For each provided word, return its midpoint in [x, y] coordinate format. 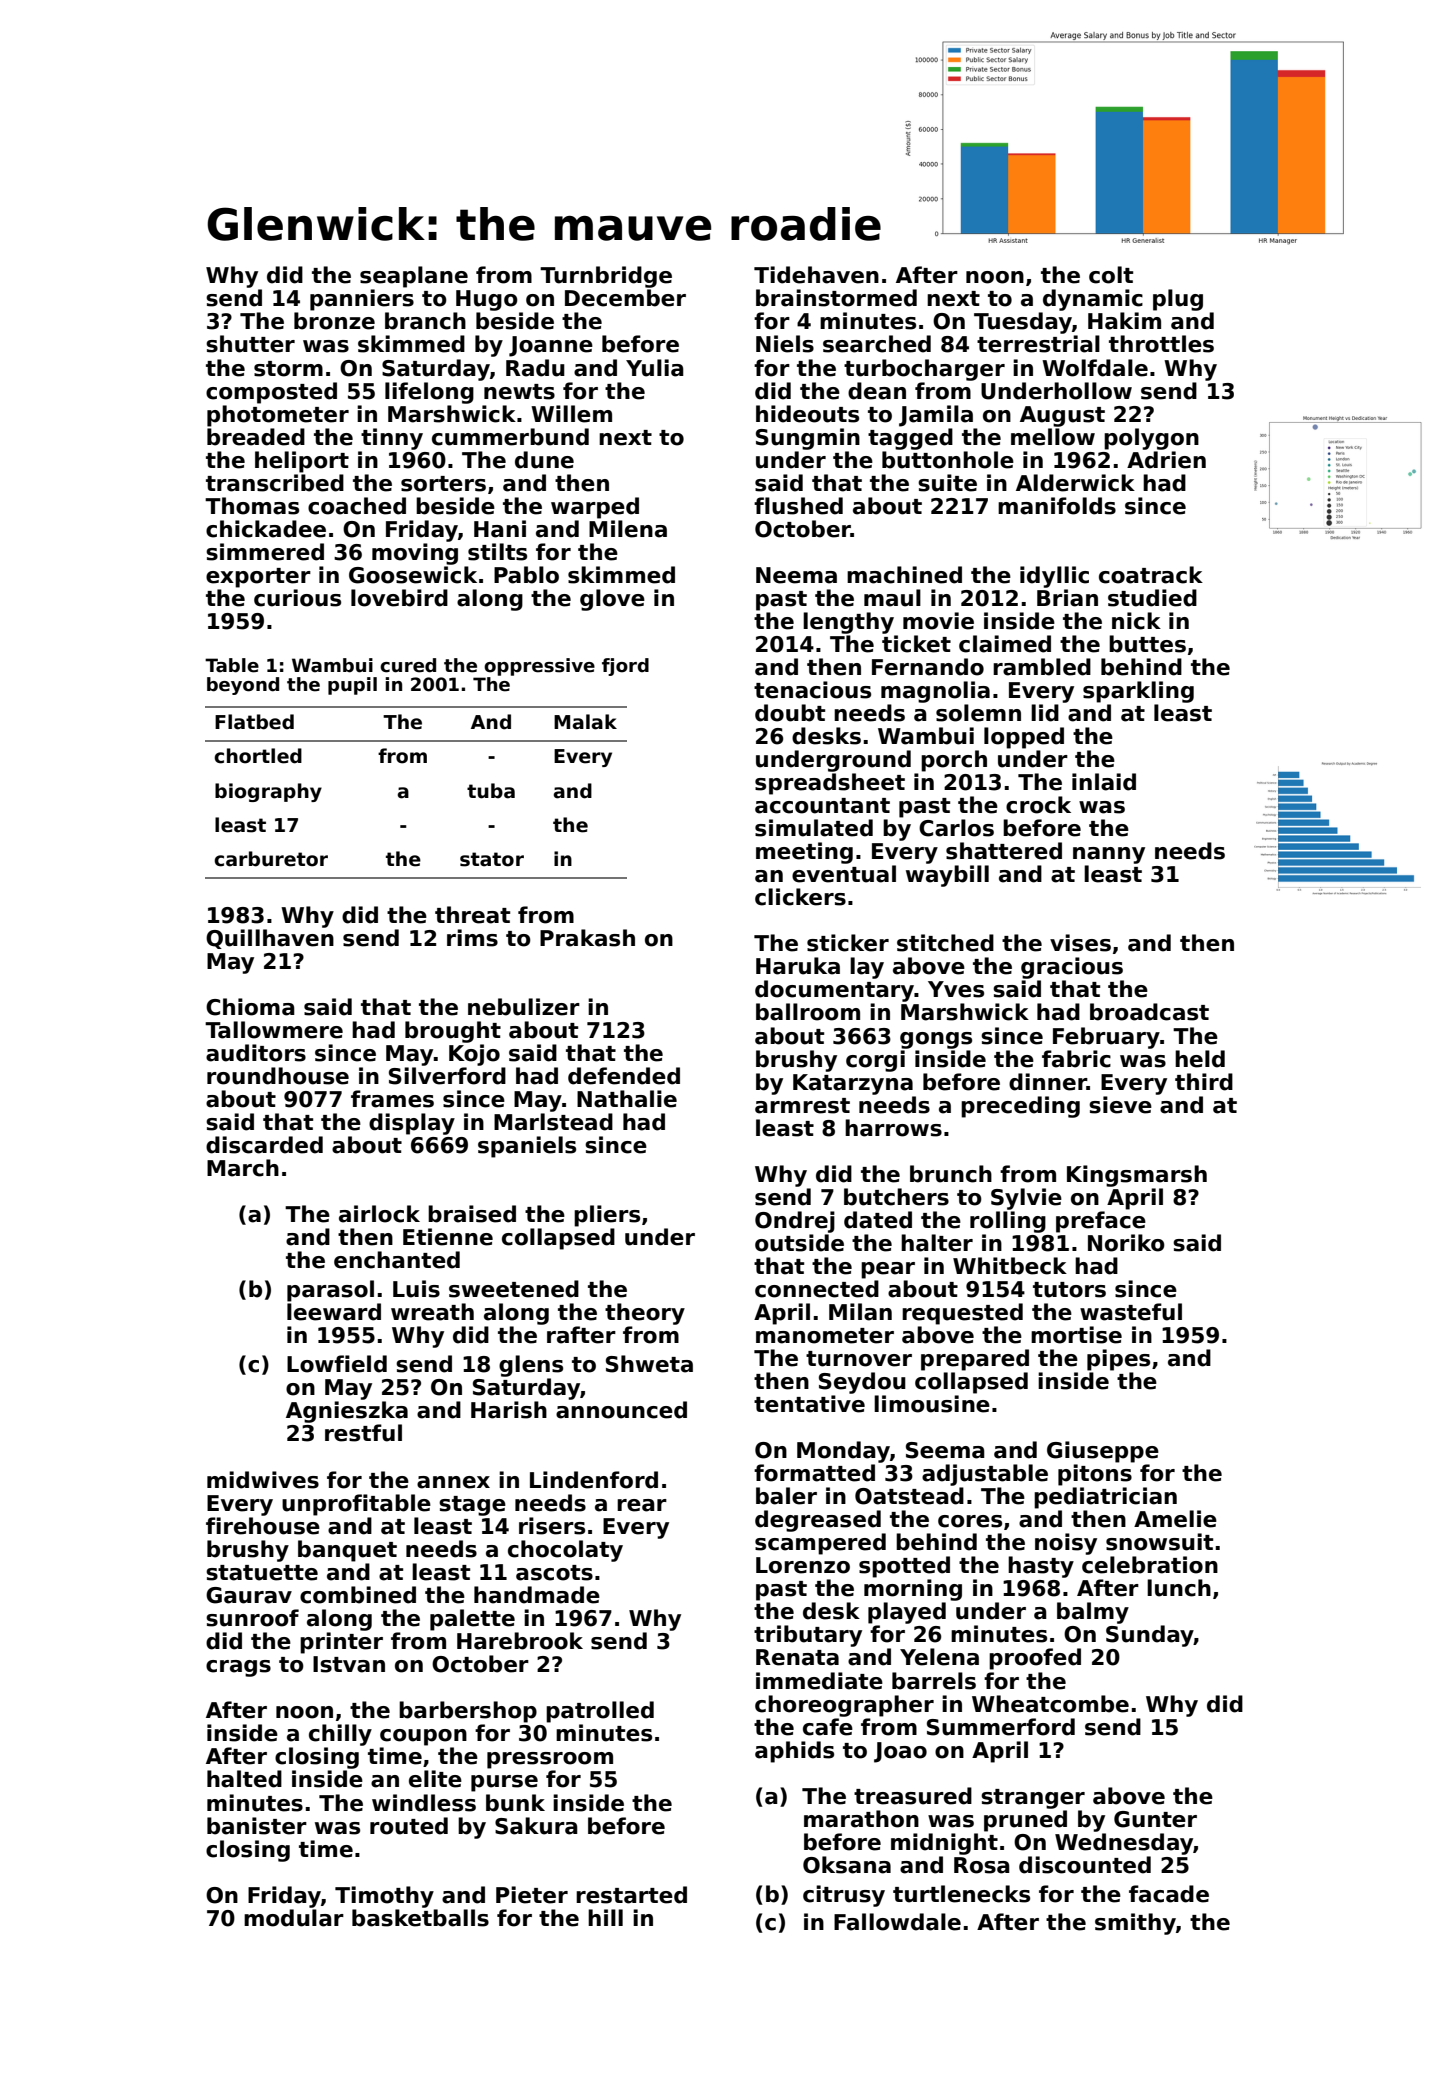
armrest [802, 1106]
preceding [1020, 1107]
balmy [1093, 1613]
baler [786, 1496]
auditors [256, 1053]
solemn [978, 713]
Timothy [384, 1897]
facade [1169, 1894]
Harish [509, 1410]
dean [877, 391]
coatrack [1151, 575]
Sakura [536, 1826]
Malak [585, 722]
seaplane [414, 277]
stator [492, 859]
